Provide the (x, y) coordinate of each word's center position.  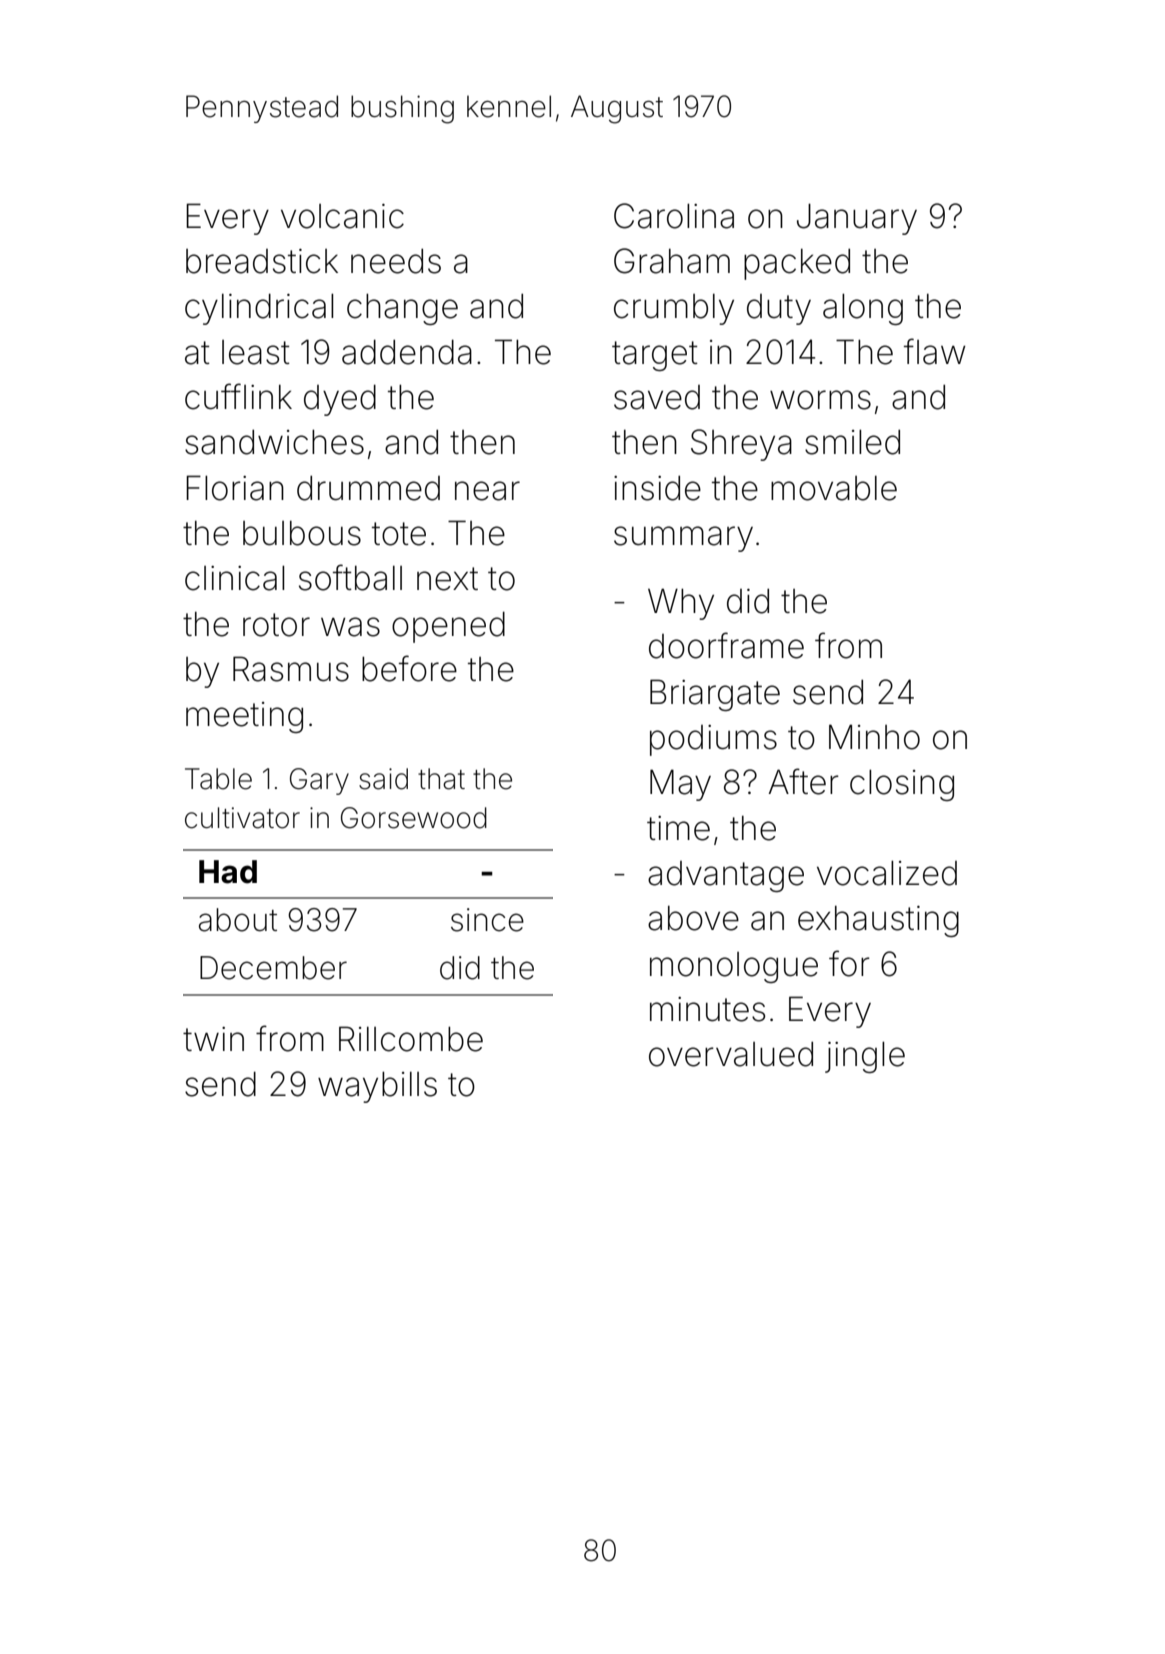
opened (448, 627)
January (857, 219)
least (256, 352)
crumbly (674, 309)
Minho (874, 737)
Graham (672, 261)
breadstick (262, 261)
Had (228, 872)
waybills (377, 1087)
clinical (234, 578)
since (487, 920)
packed (797, 264)
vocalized (887, 873)
